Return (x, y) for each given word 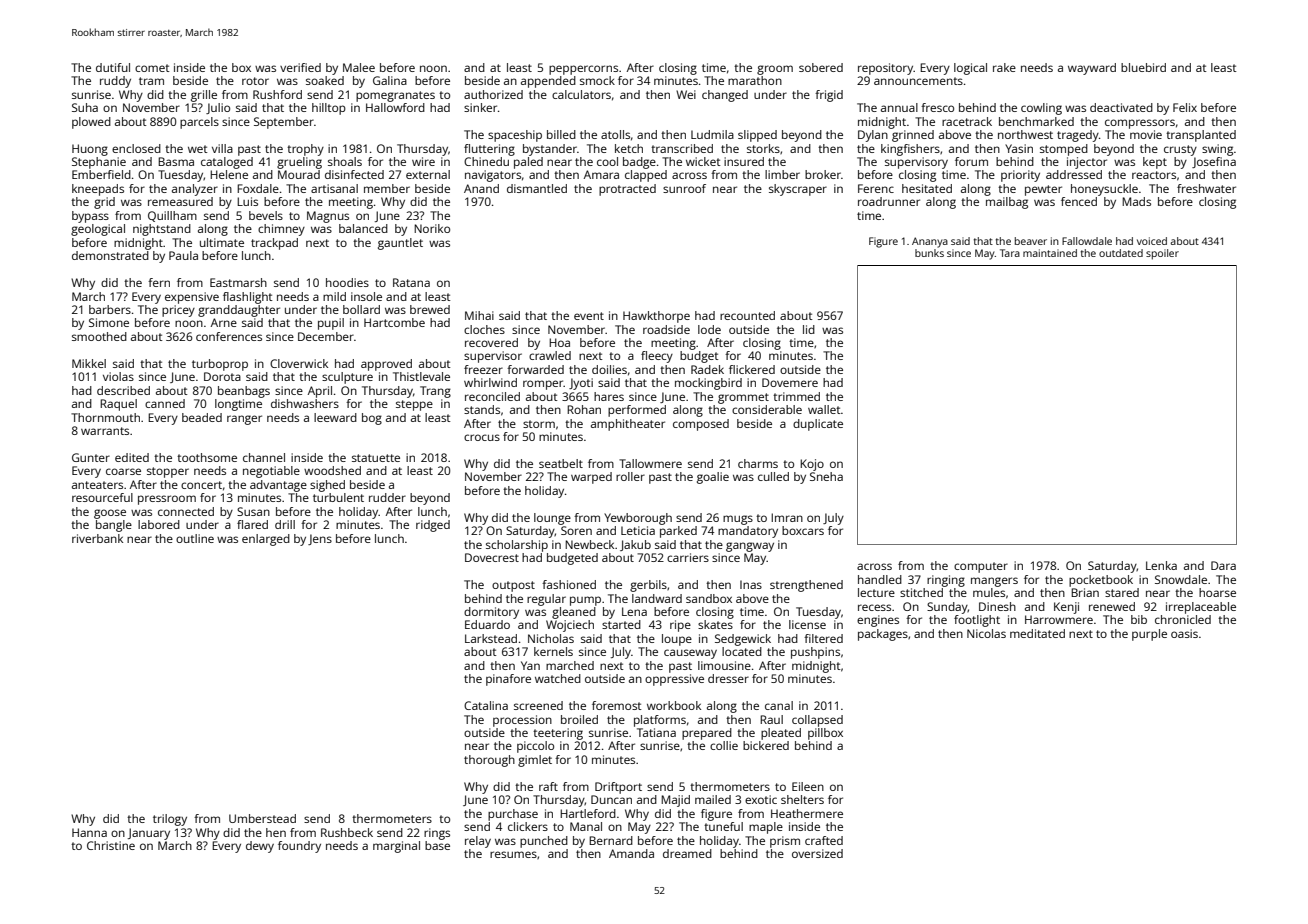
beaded (202, 417)
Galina (390, 80)
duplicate (818, 425)
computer (981, 567)
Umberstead (262, 818)
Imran (787, 517)
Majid (675, 801)
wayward (1092, 69)
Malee (359, 67)
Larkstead (491, 638)
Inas (751, 584)
